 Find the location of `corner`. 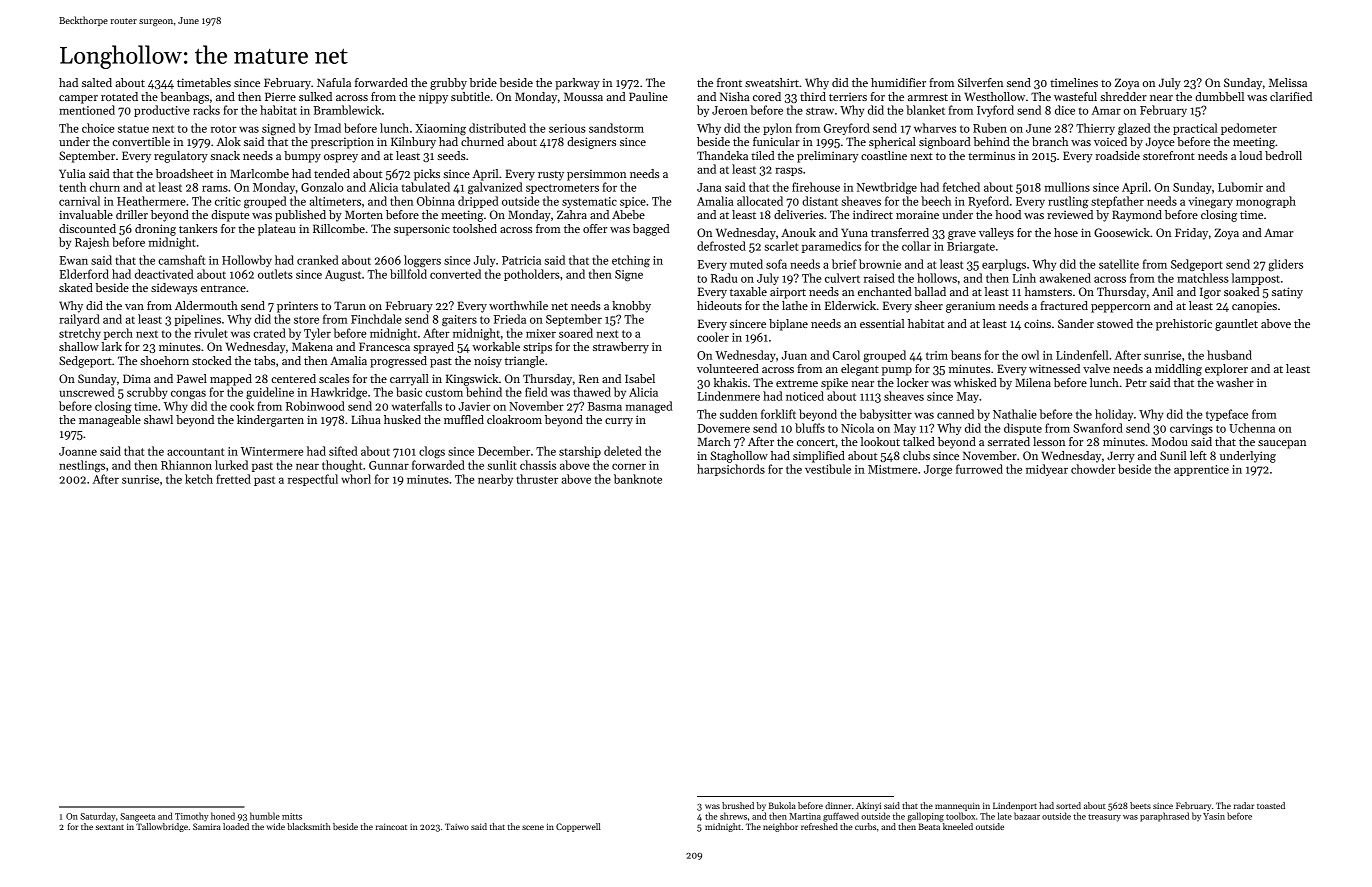

corner is located at coordinates (629, 466).
